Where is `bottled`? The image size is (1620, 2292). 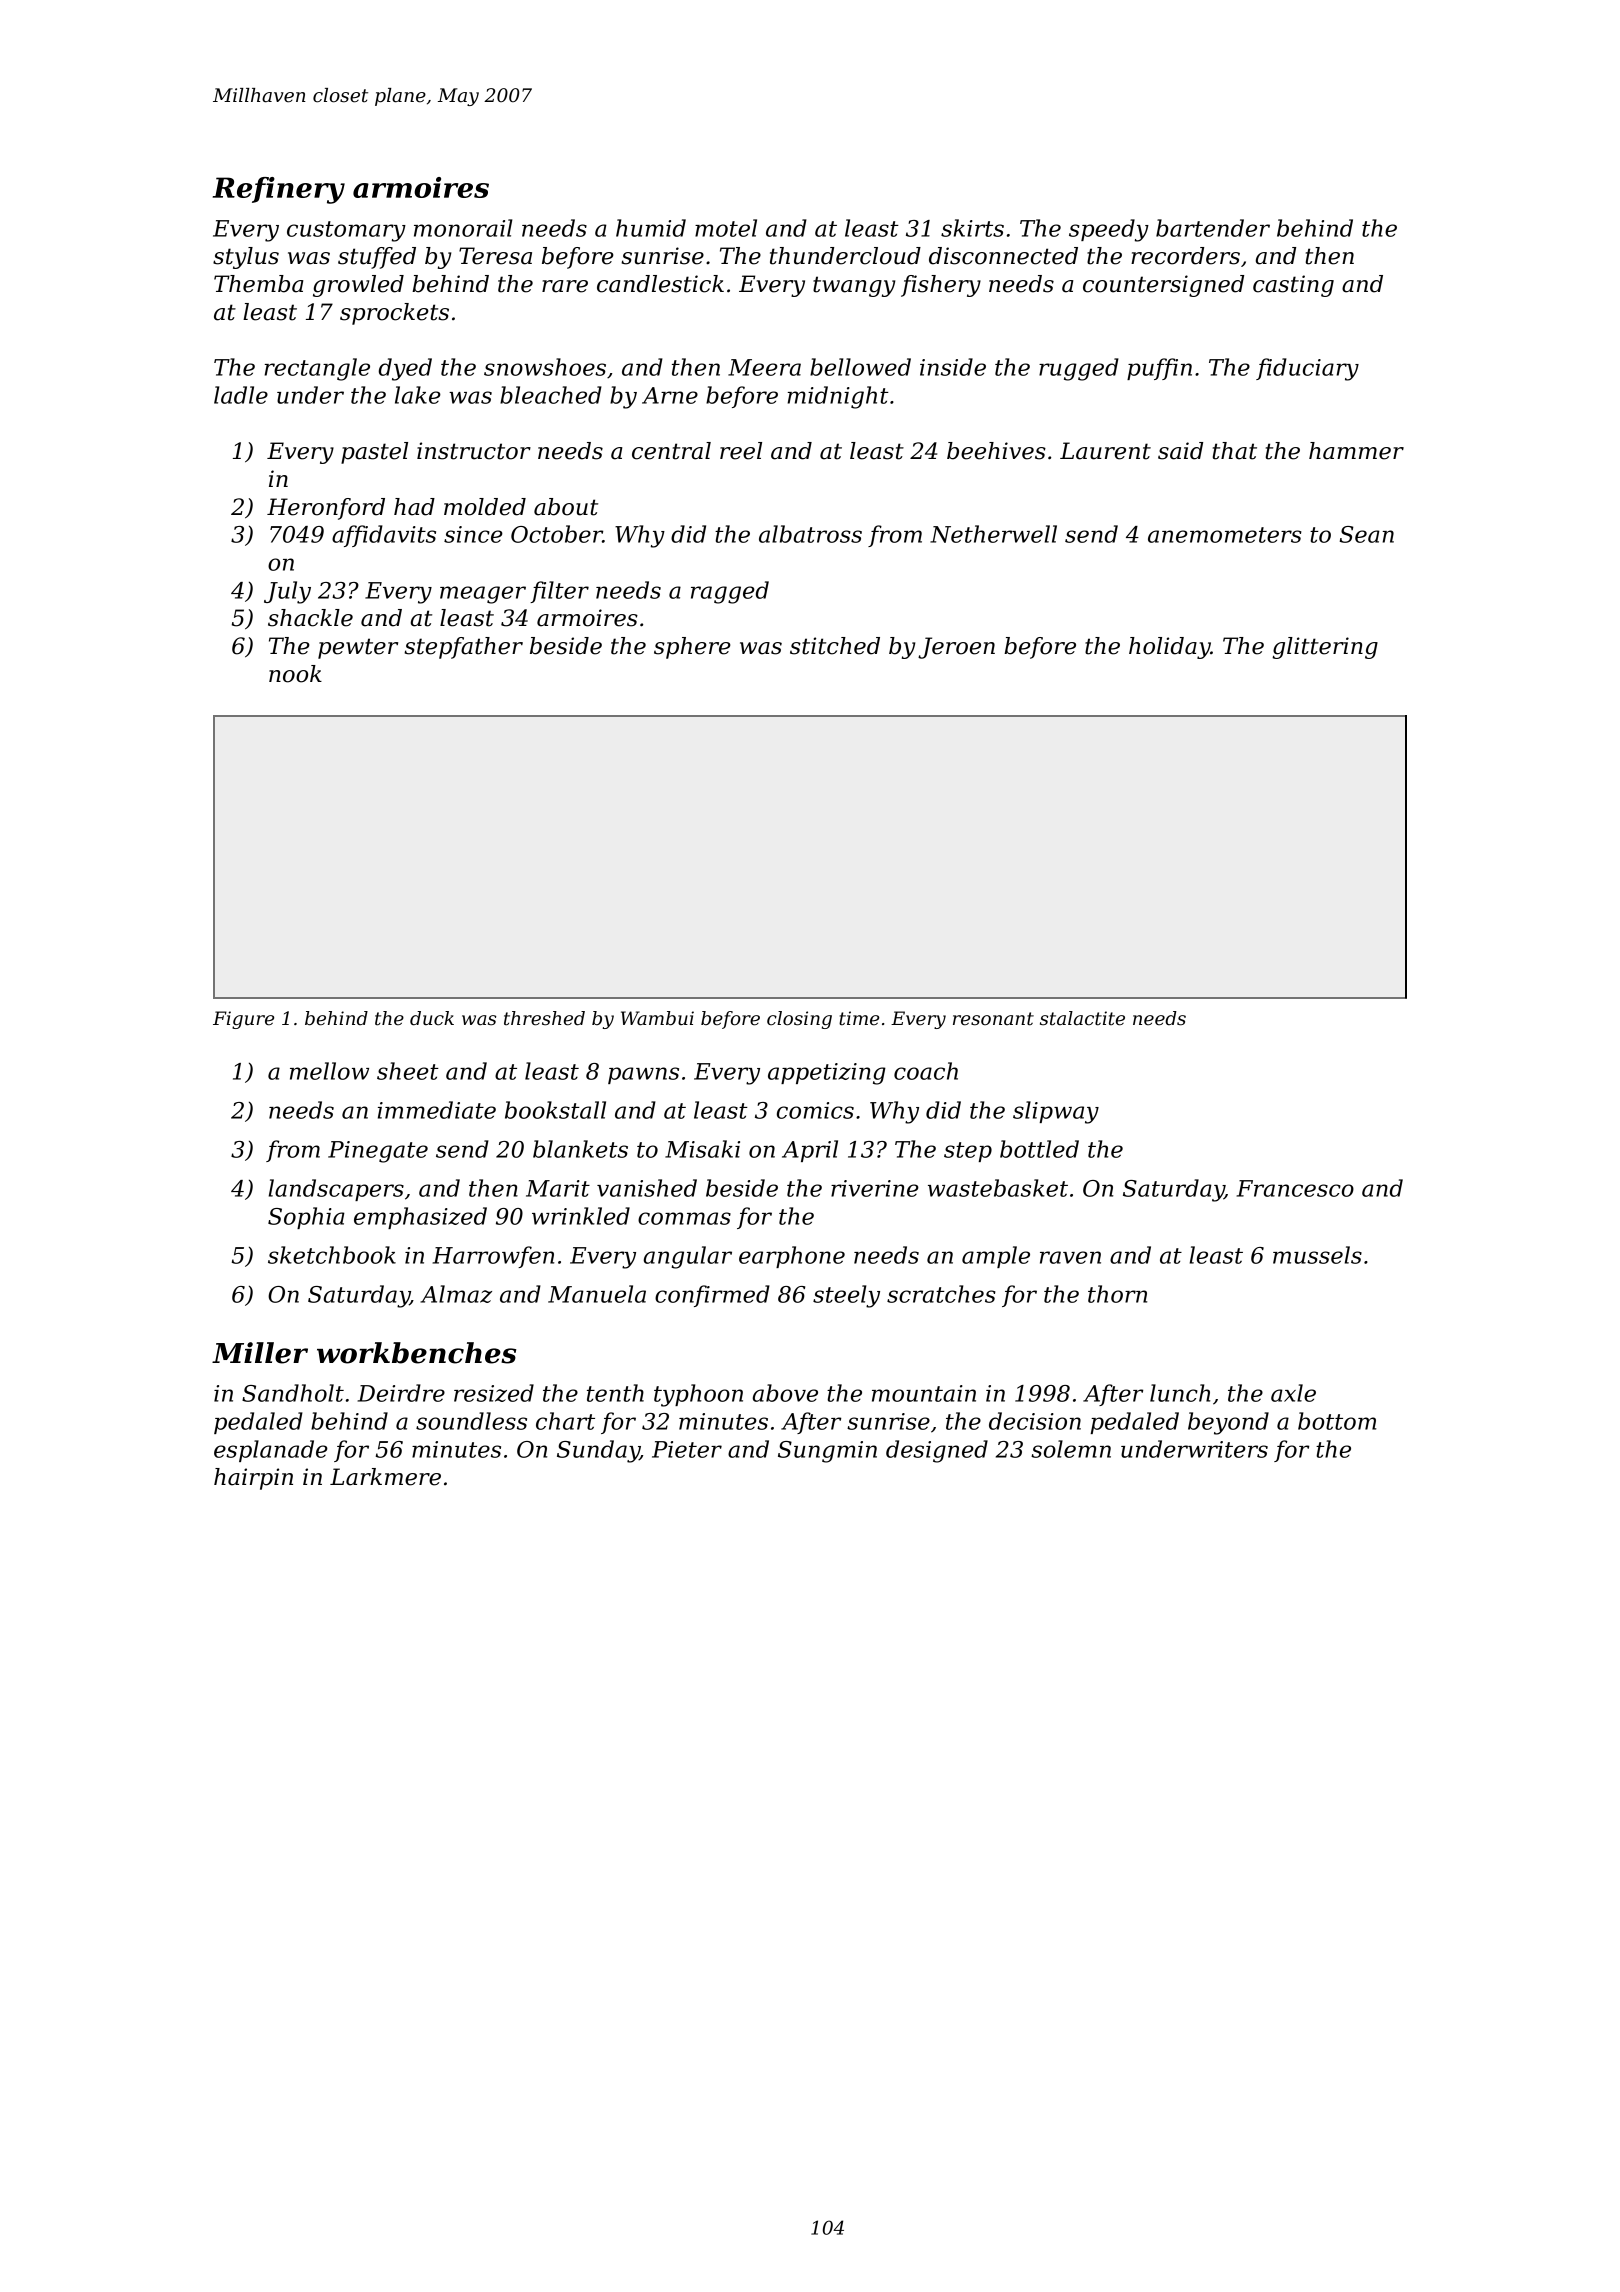
bottled is located at coordinates (1039, 1149).
